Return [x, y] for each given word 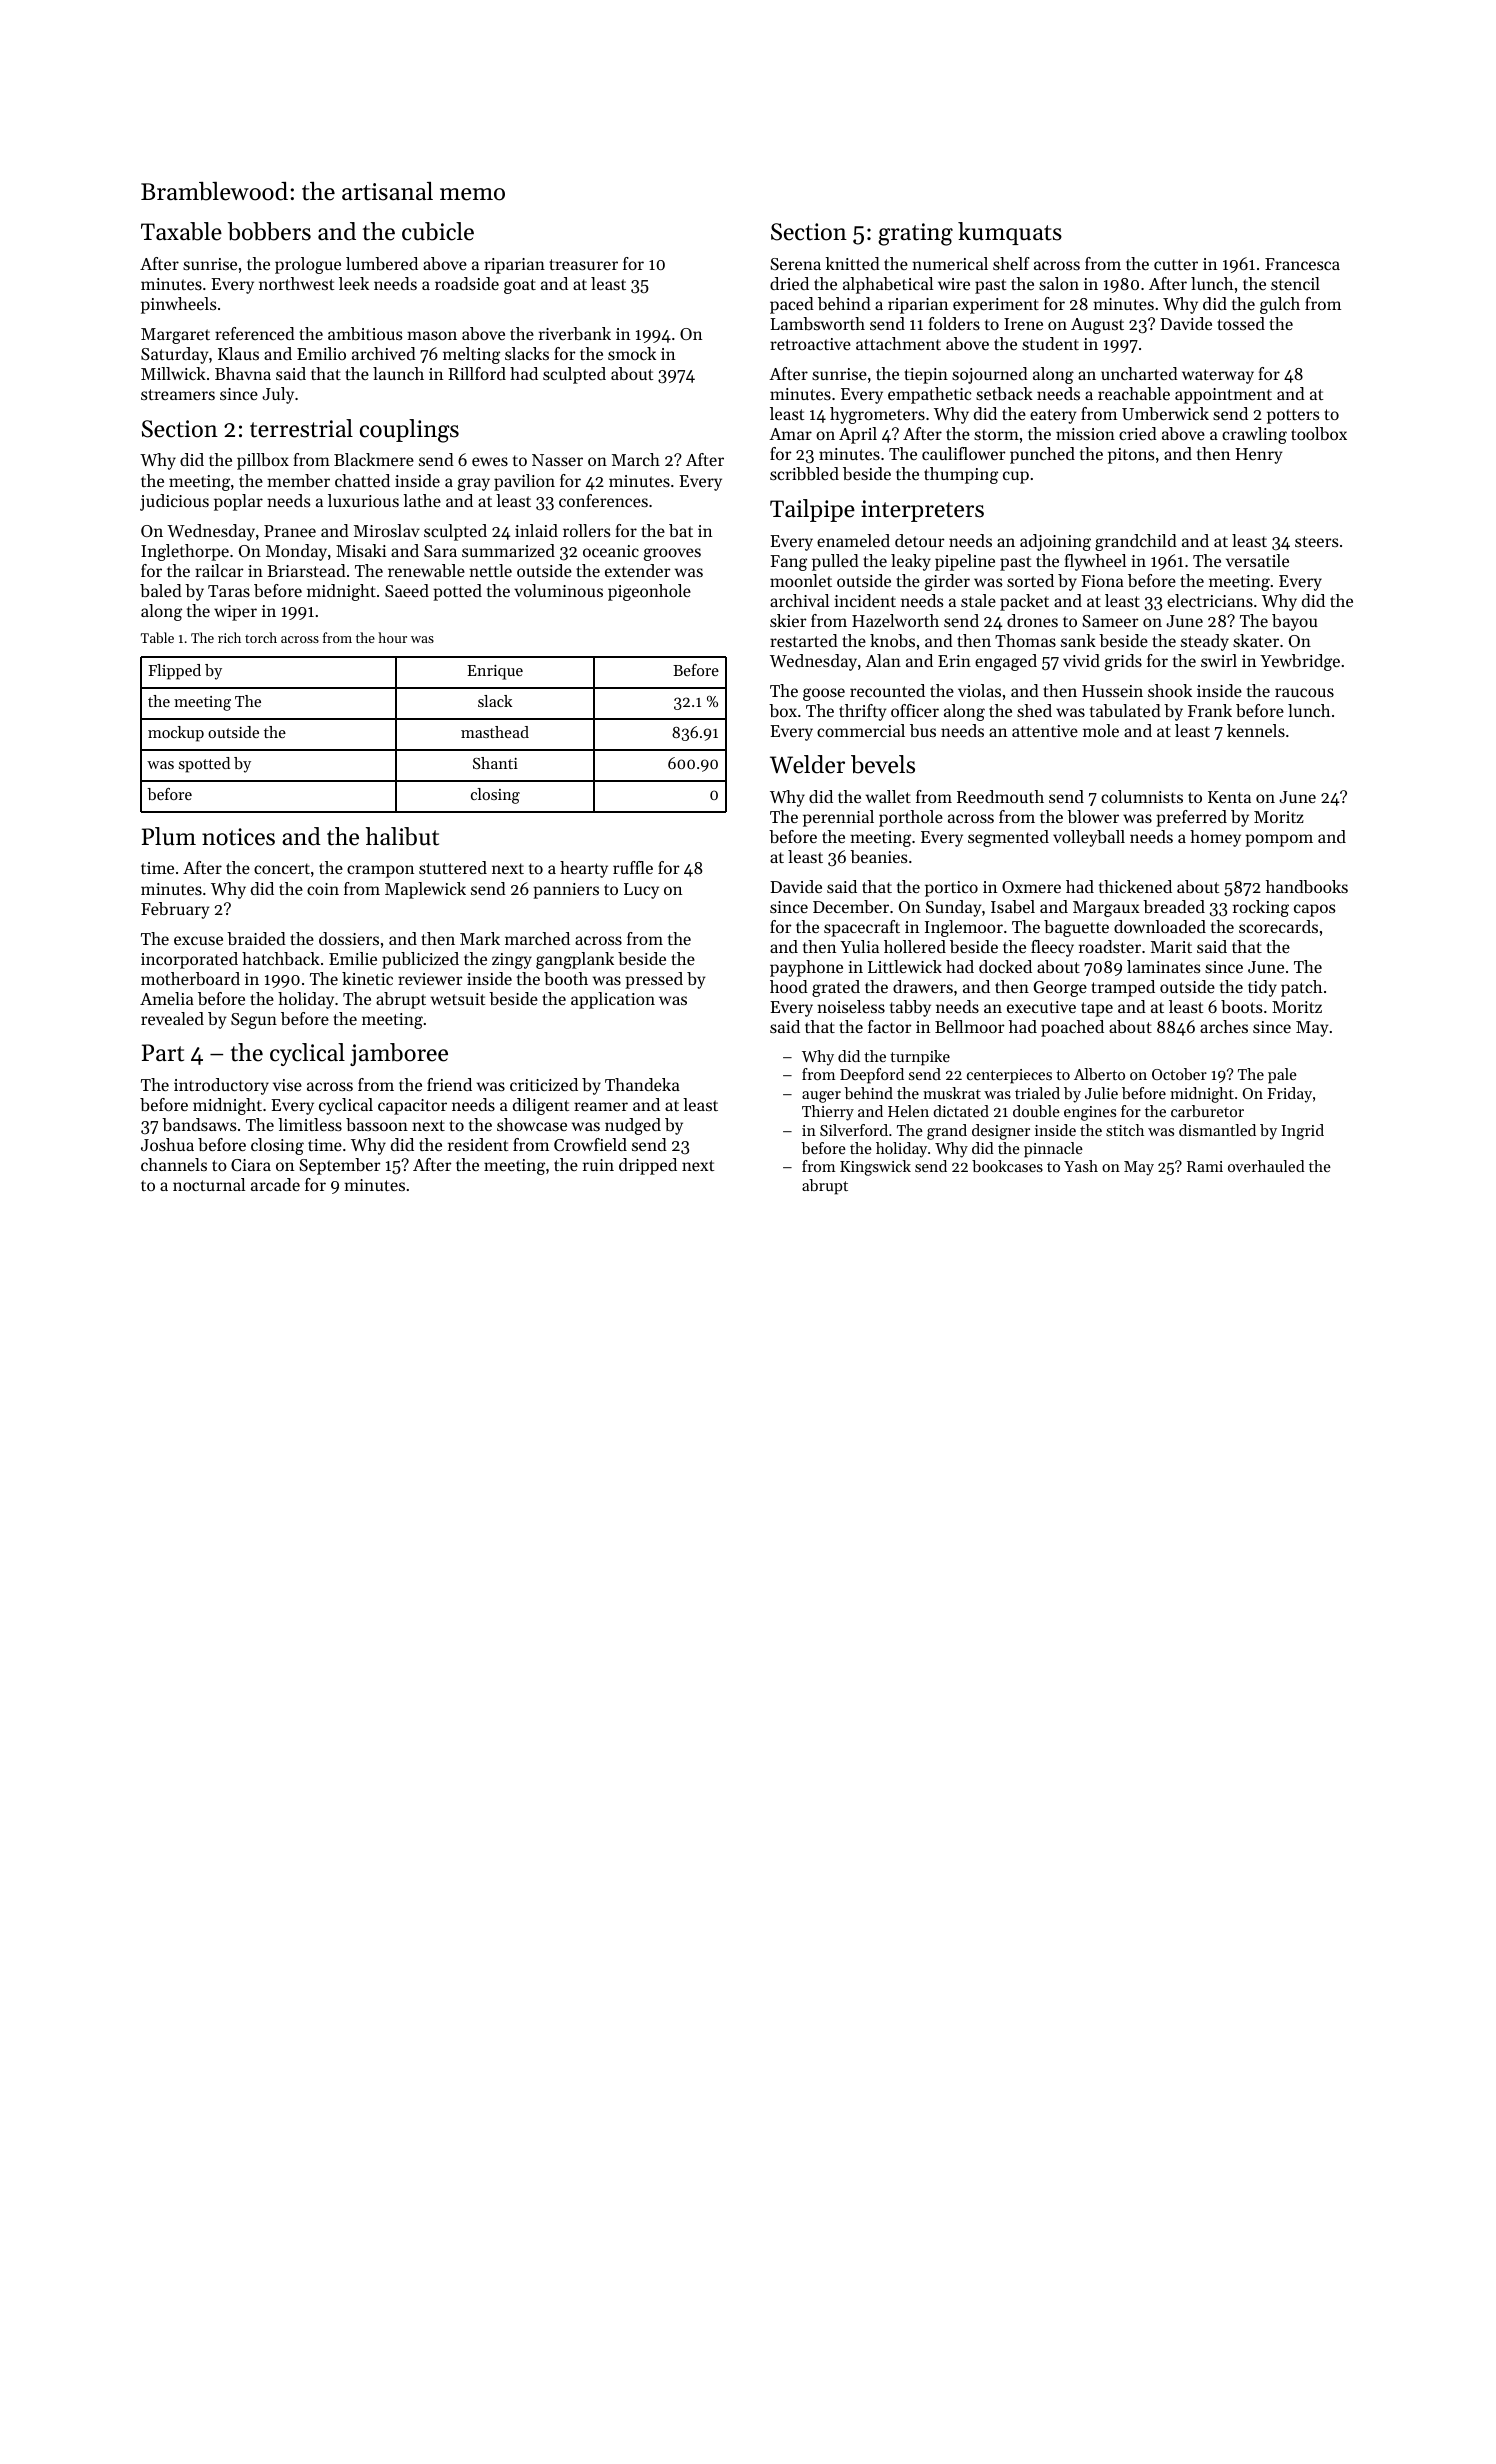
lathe [422, 500]
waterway [1218, 376]
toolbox [1319, 433]
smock [632, 353]
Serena [795, 264]
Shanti [495, 763]
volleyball [1089, 838]
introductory [221, 1086]
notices [238, 837]
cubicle [438, 231]
